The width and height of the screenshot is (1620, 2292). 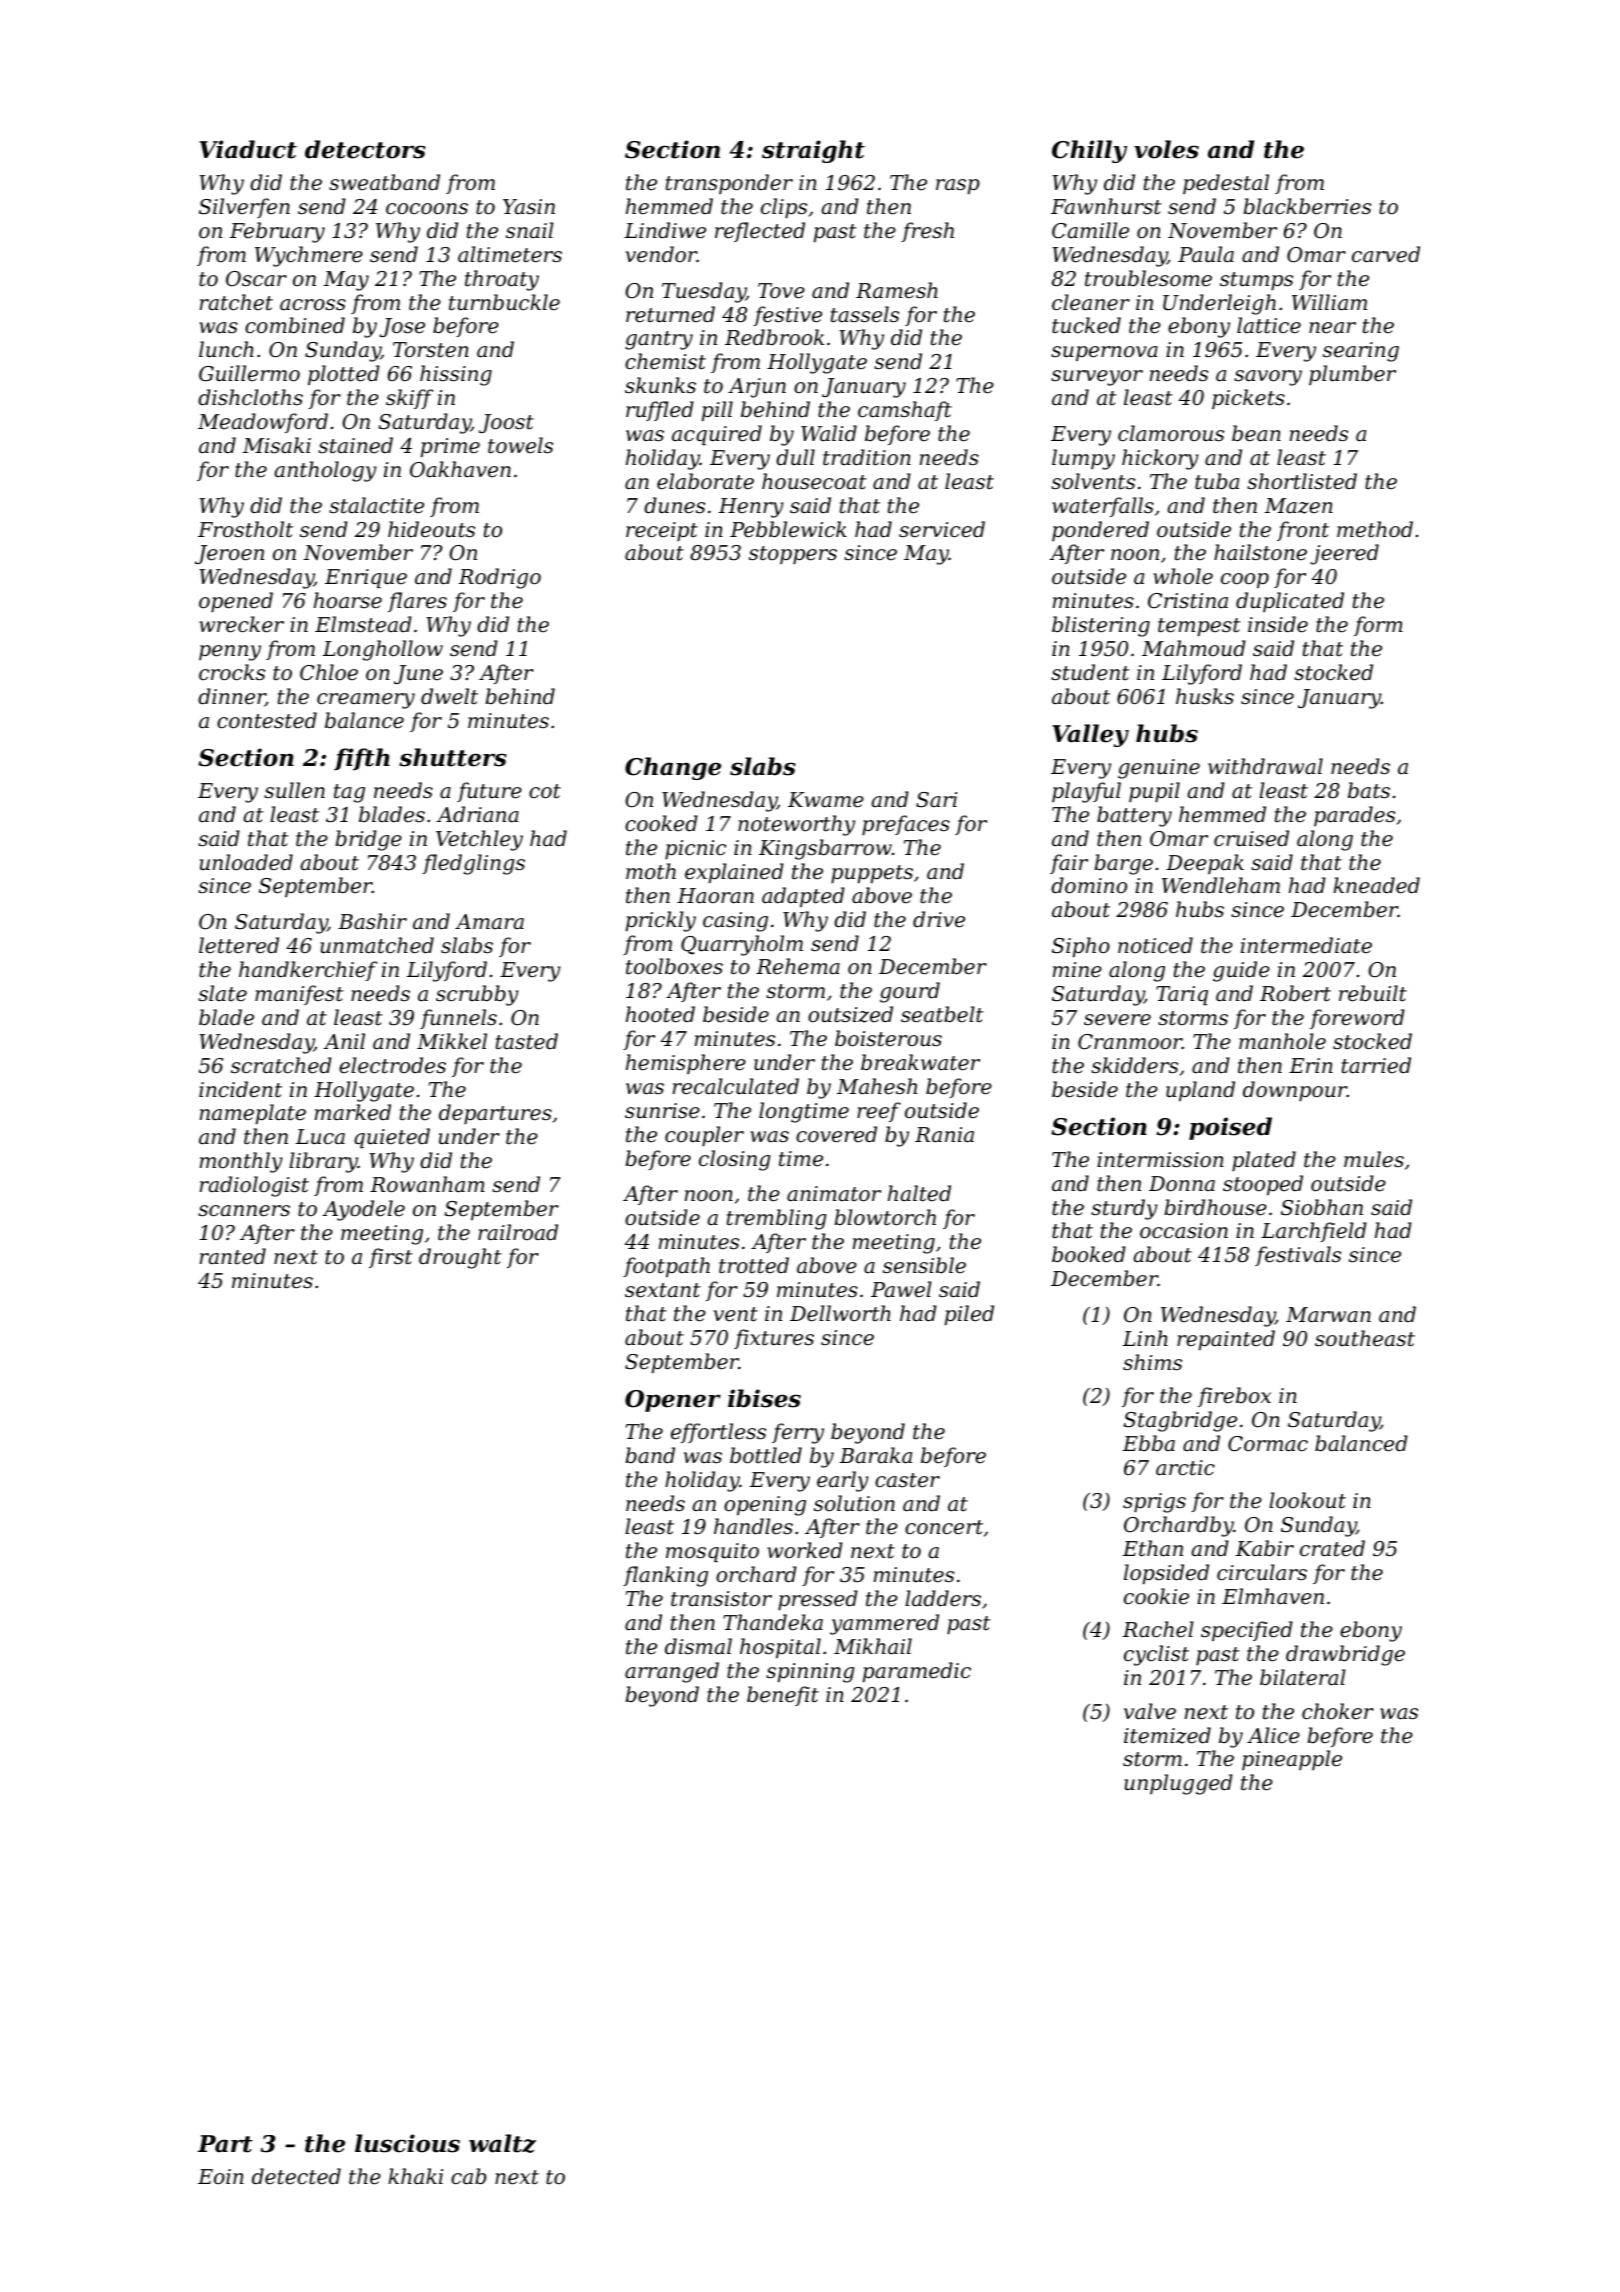 What do you see at coordinates (1265, 766) in the screenshot?
I see `withdrawal` at bounding box center [1265, 766].
